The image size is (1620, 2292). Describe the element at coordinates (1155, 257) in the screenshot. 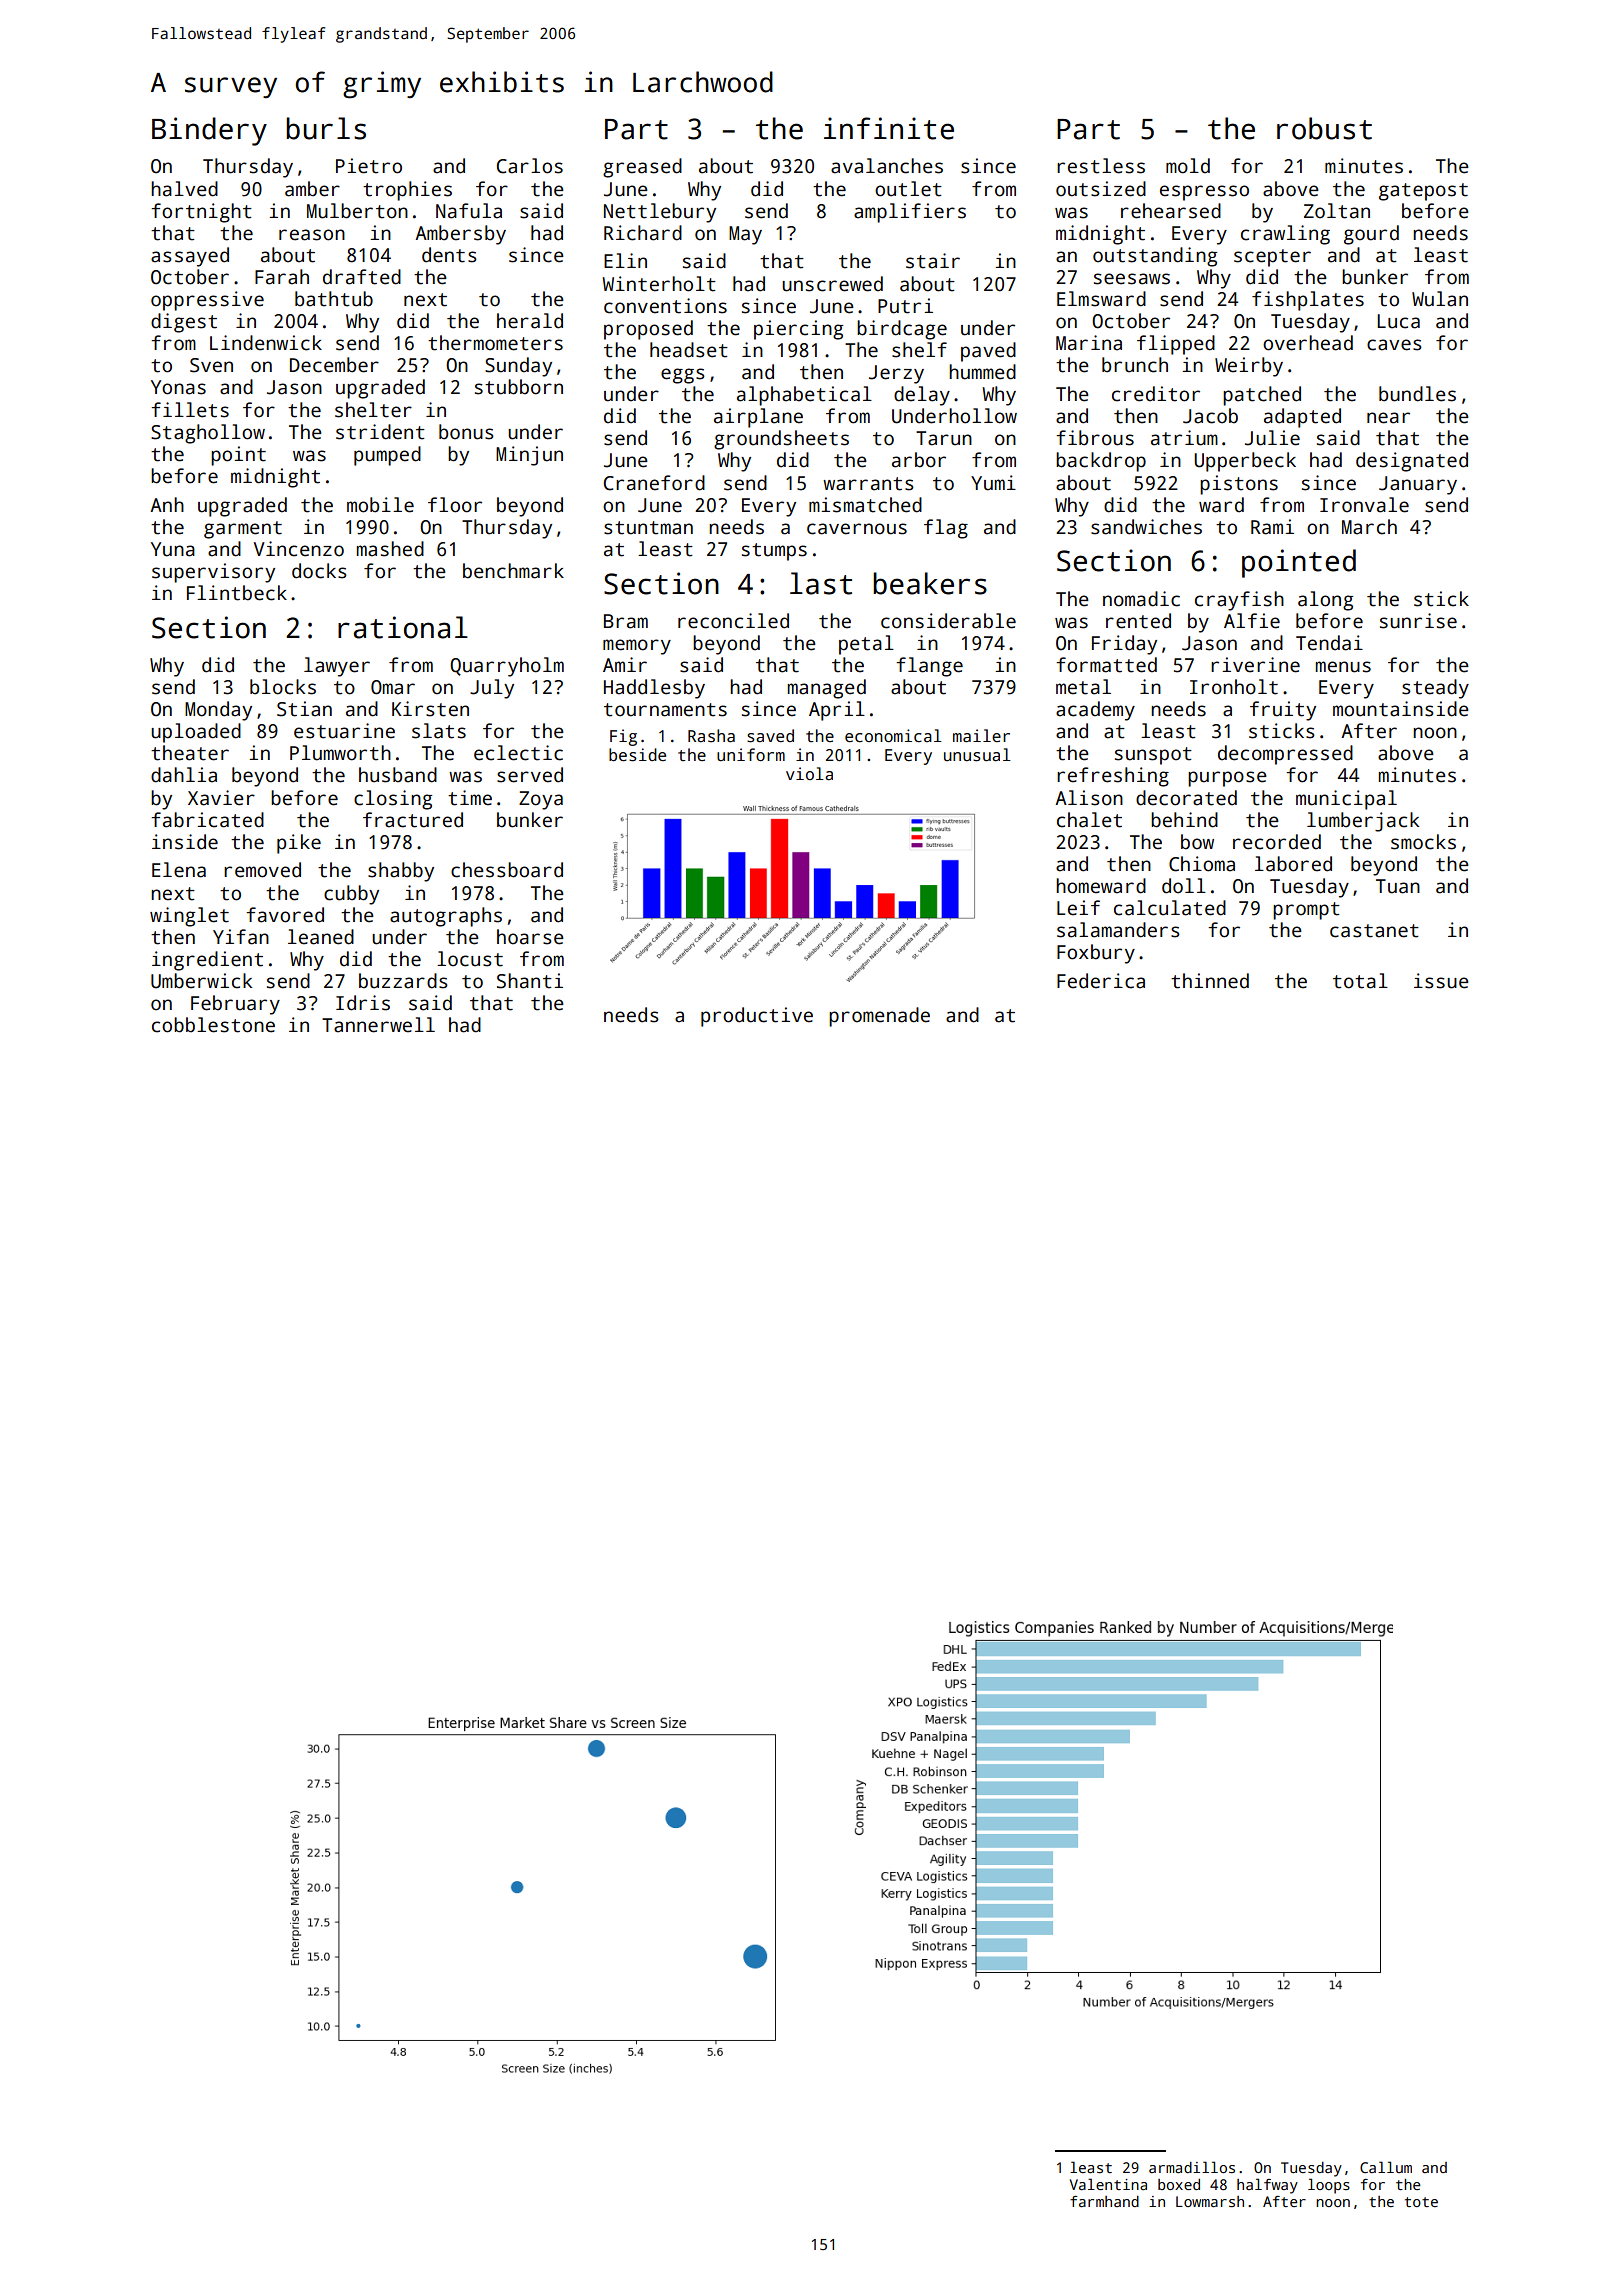

I see `outstanding` at that location.
